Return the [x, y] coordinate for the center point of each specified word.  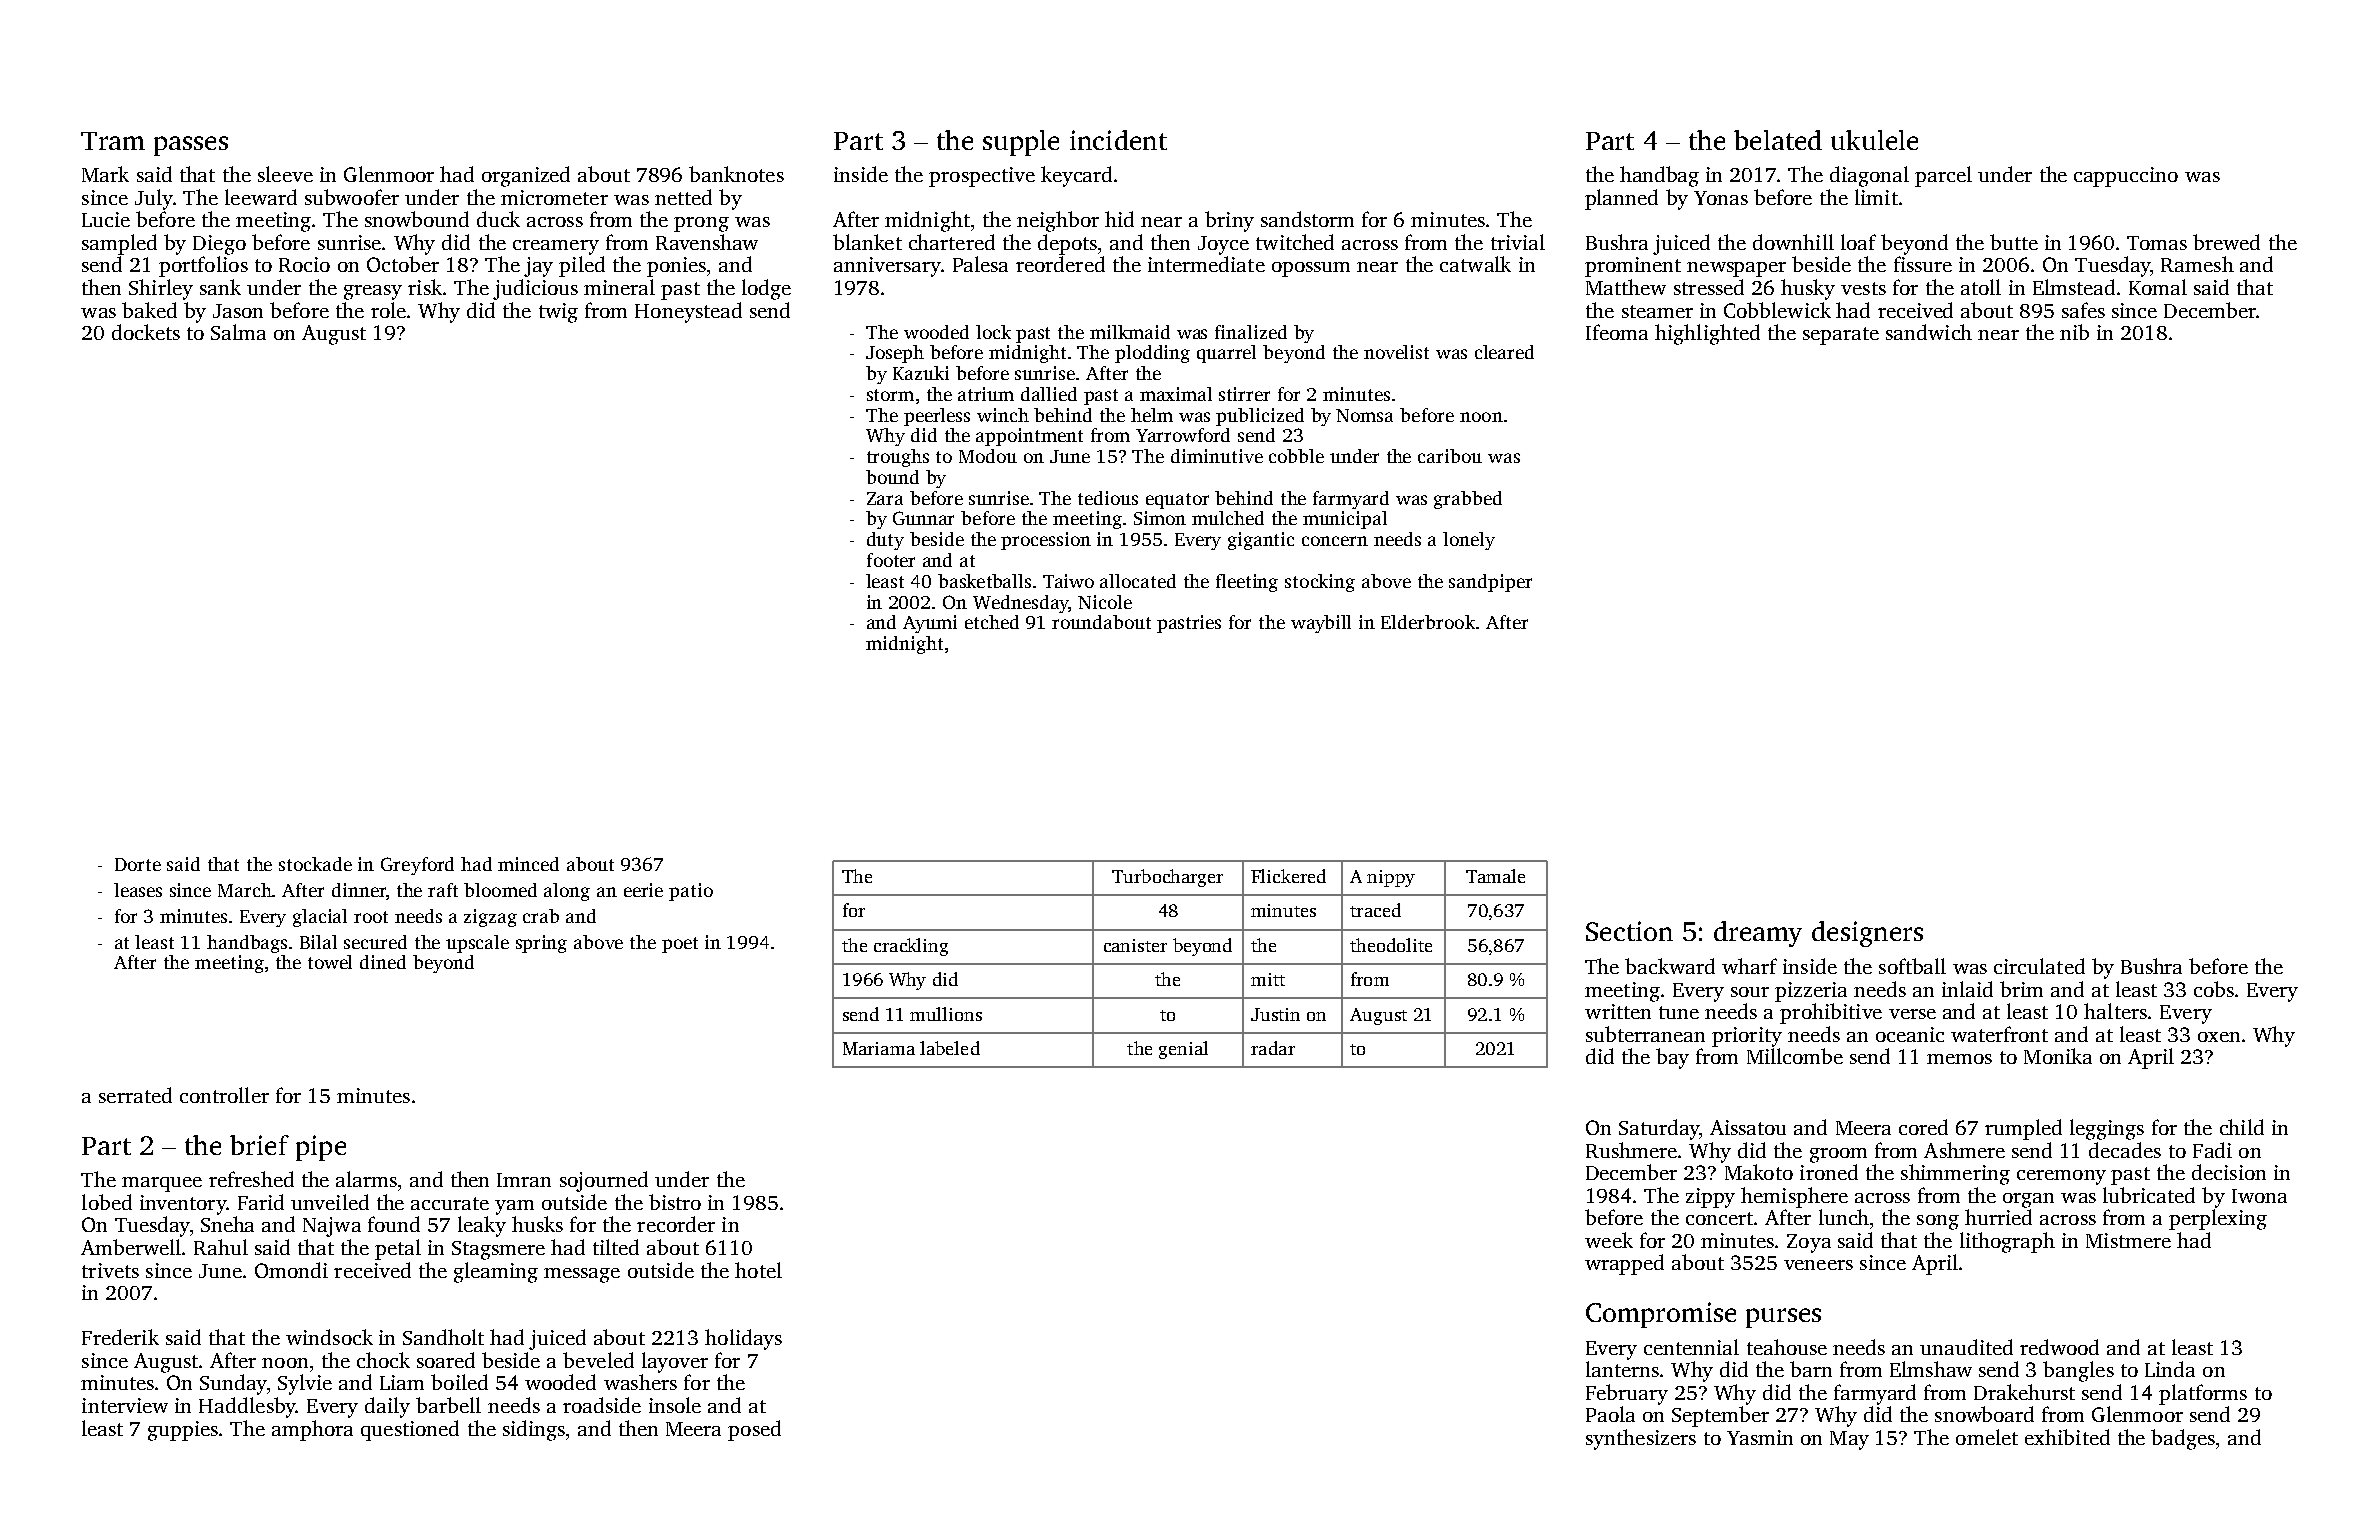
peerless [937, 417]
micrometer [554, 197]
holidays [743, 1339]
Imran [524, 1180]
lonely [1469, 541]
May [1849, 1440]
